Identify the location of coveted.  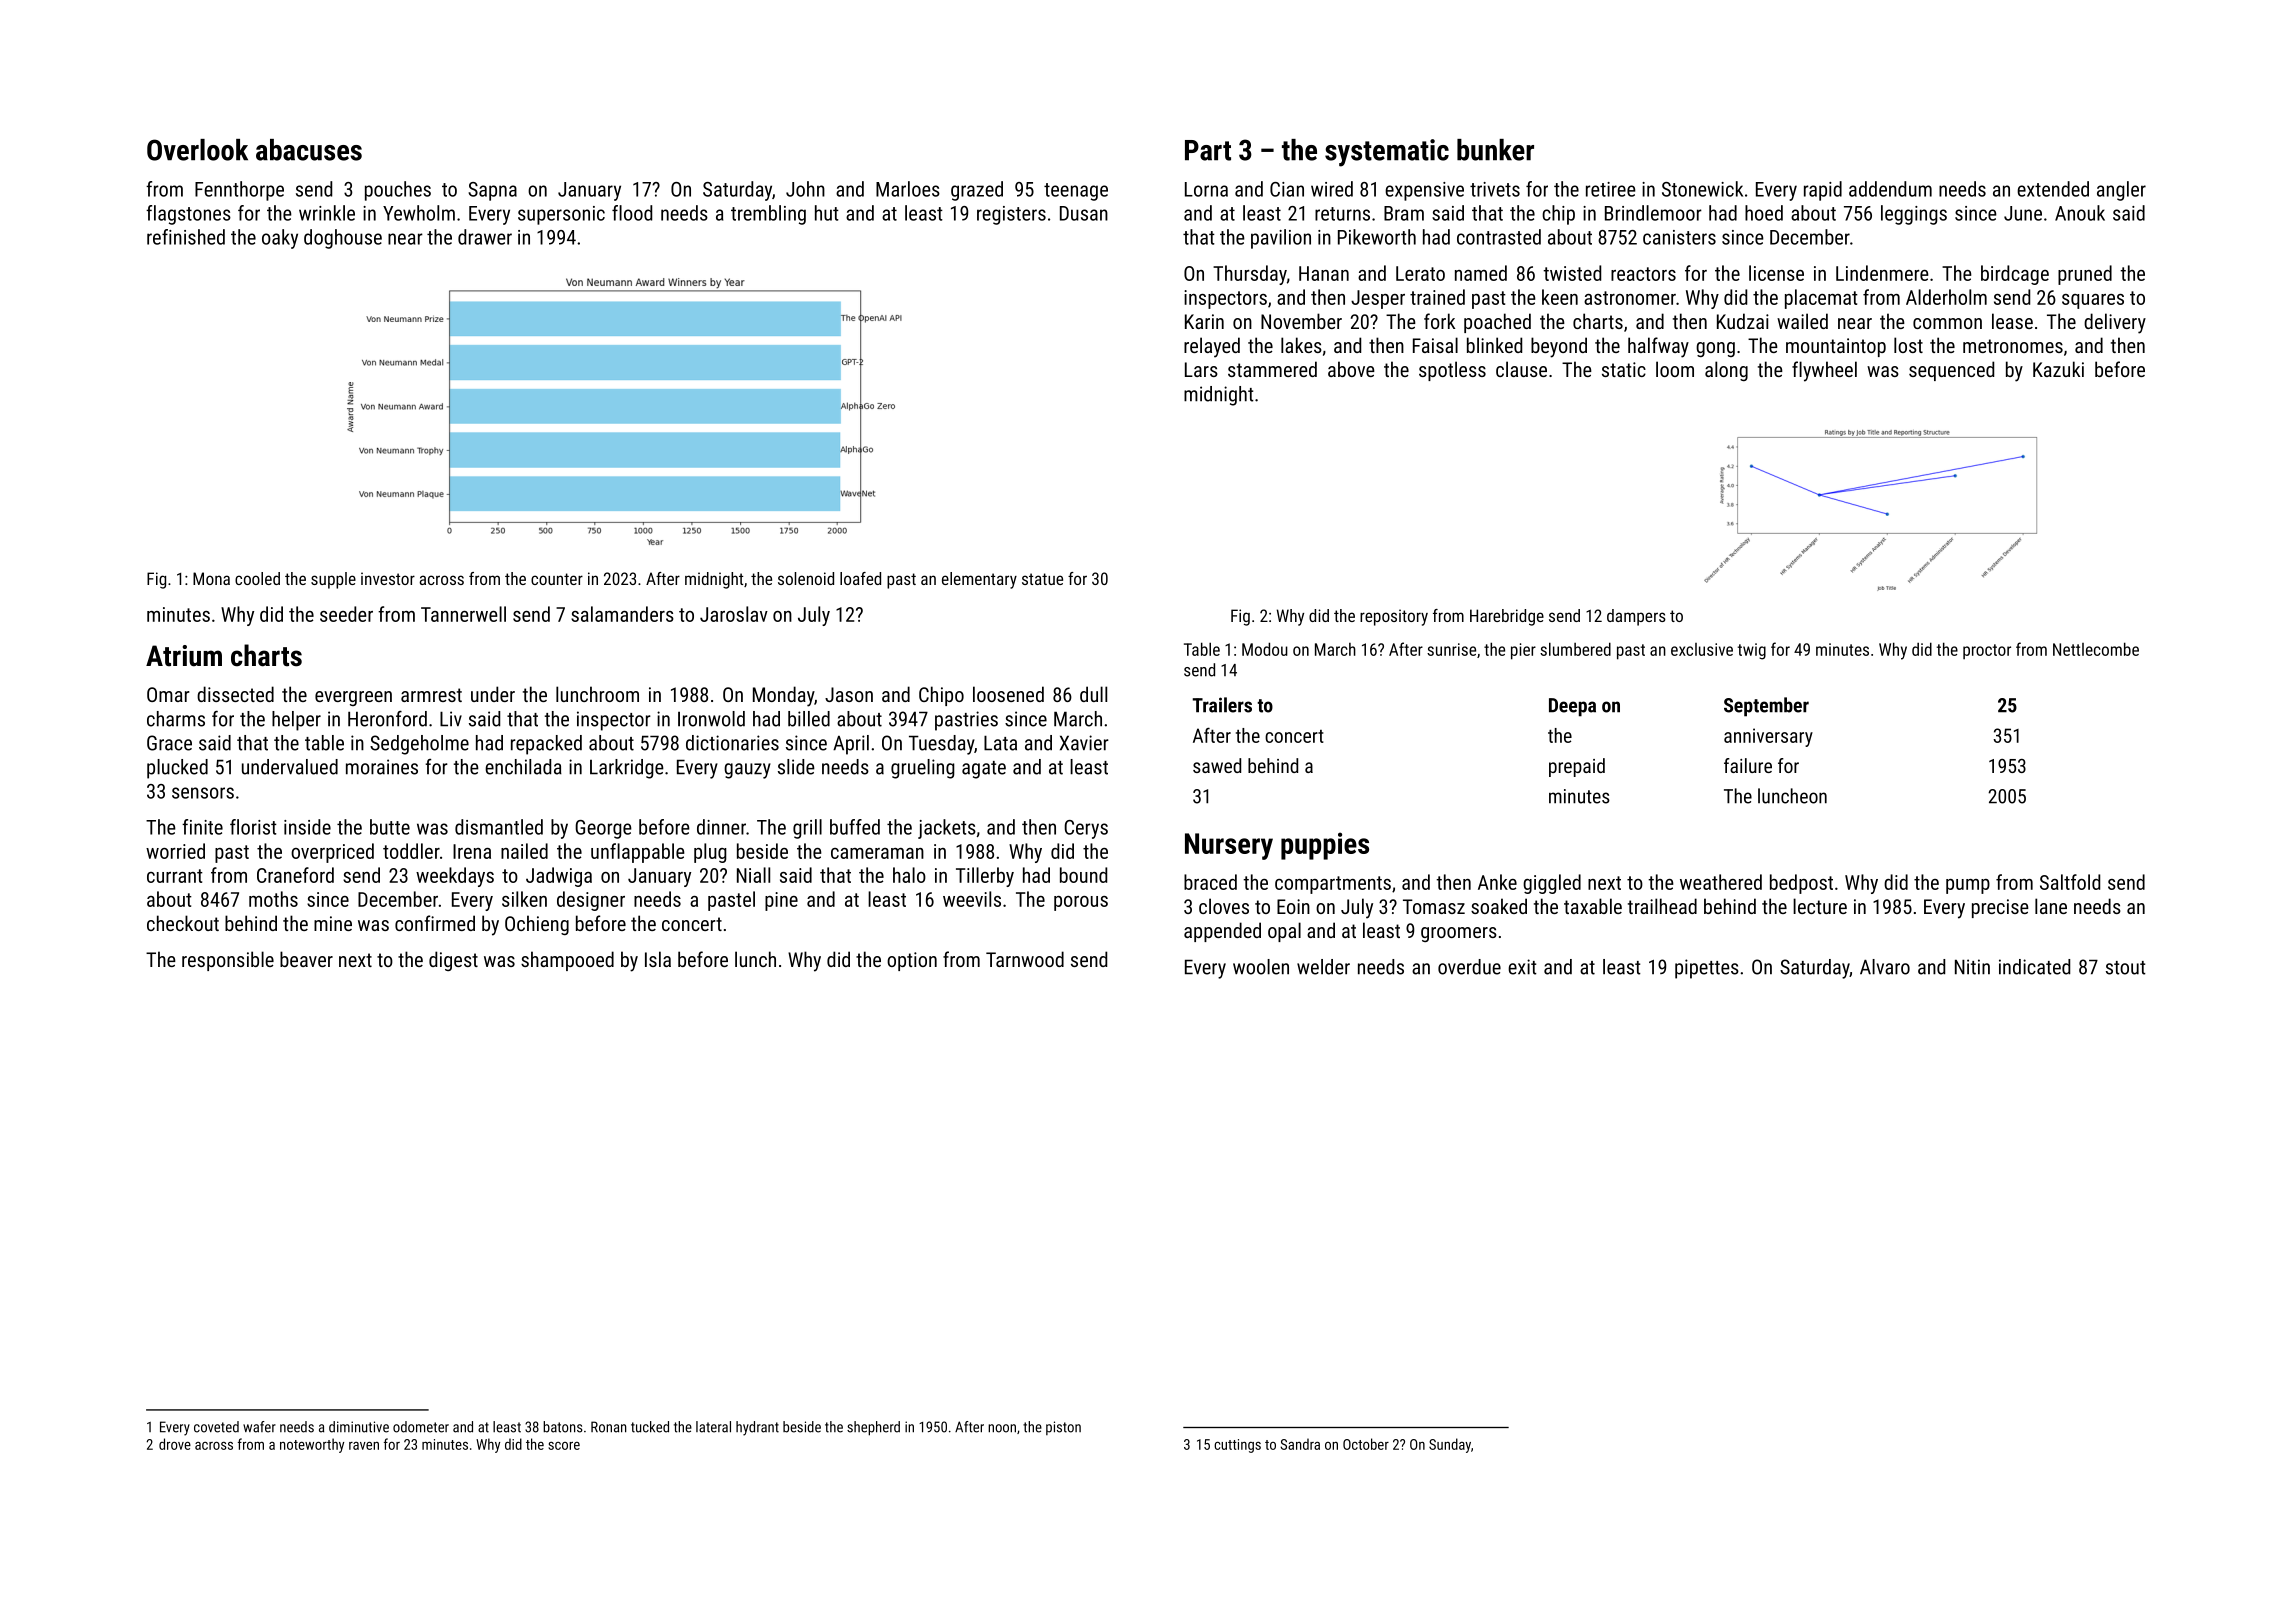
(216, 1427).
